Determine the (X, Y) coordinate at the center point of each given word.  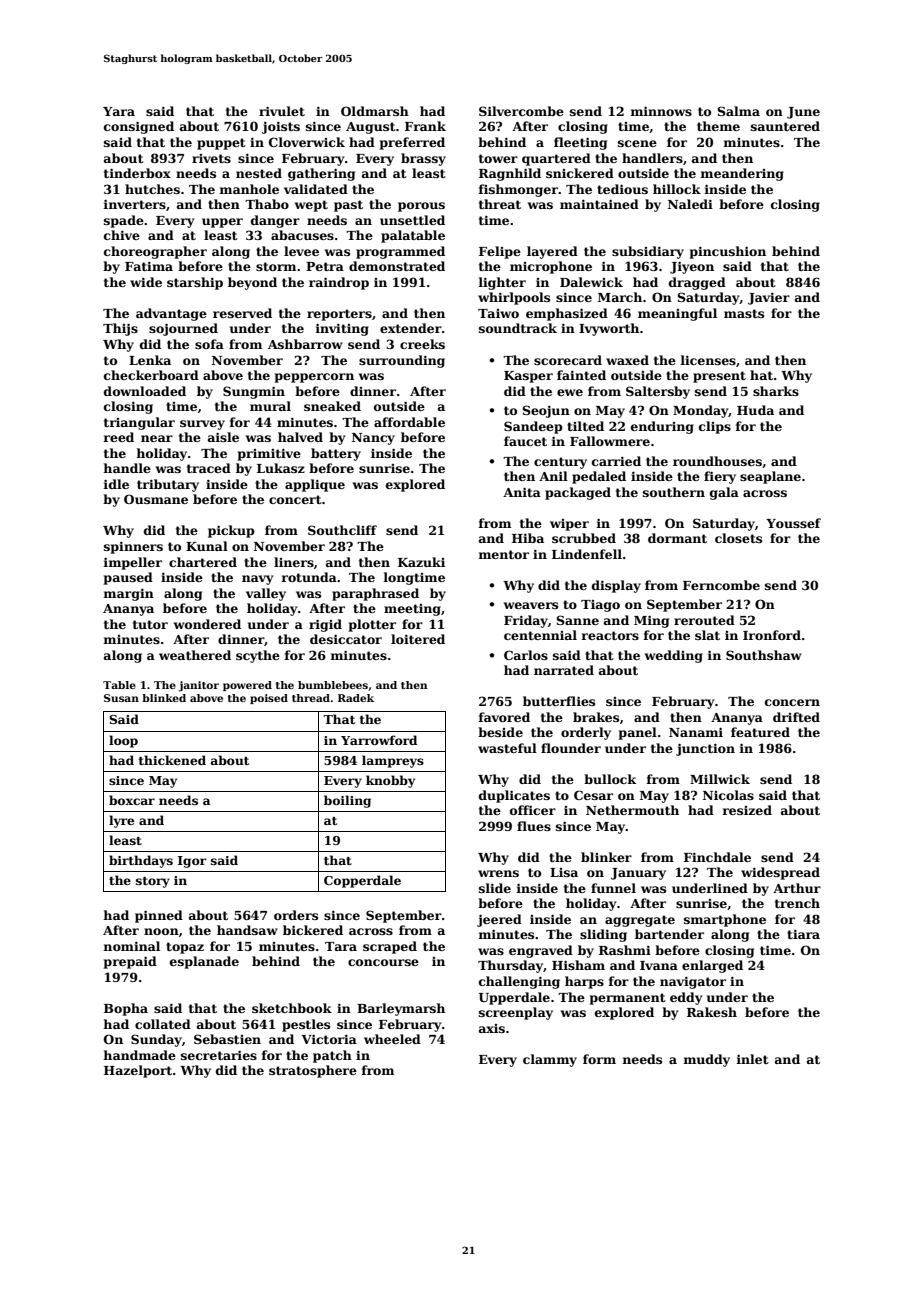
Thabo (267, 204)
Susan (121, 698)
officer (533, 810)
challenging (519, 982)
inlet (752, 1059)
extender (411, 328)
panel (638, 733)
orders (296, 915)
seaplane (770, 477)
